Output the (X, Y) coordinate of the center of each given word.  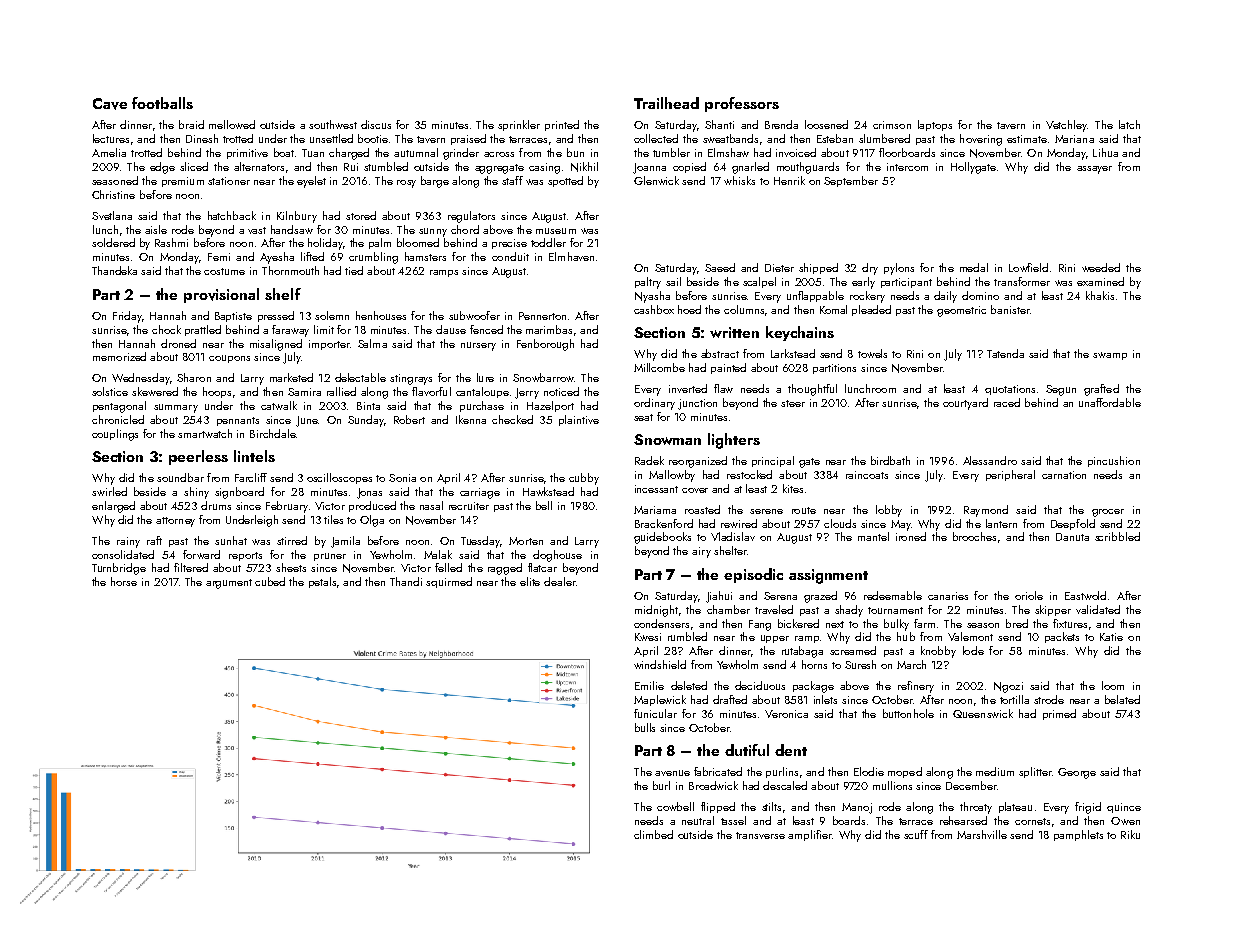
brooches (974, 536)
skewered (155, 391)
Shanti (719, 124)
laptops (935, 125)
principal (773, 461)
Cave (110, 104)
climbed (653, 834)
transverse (760, 835)
